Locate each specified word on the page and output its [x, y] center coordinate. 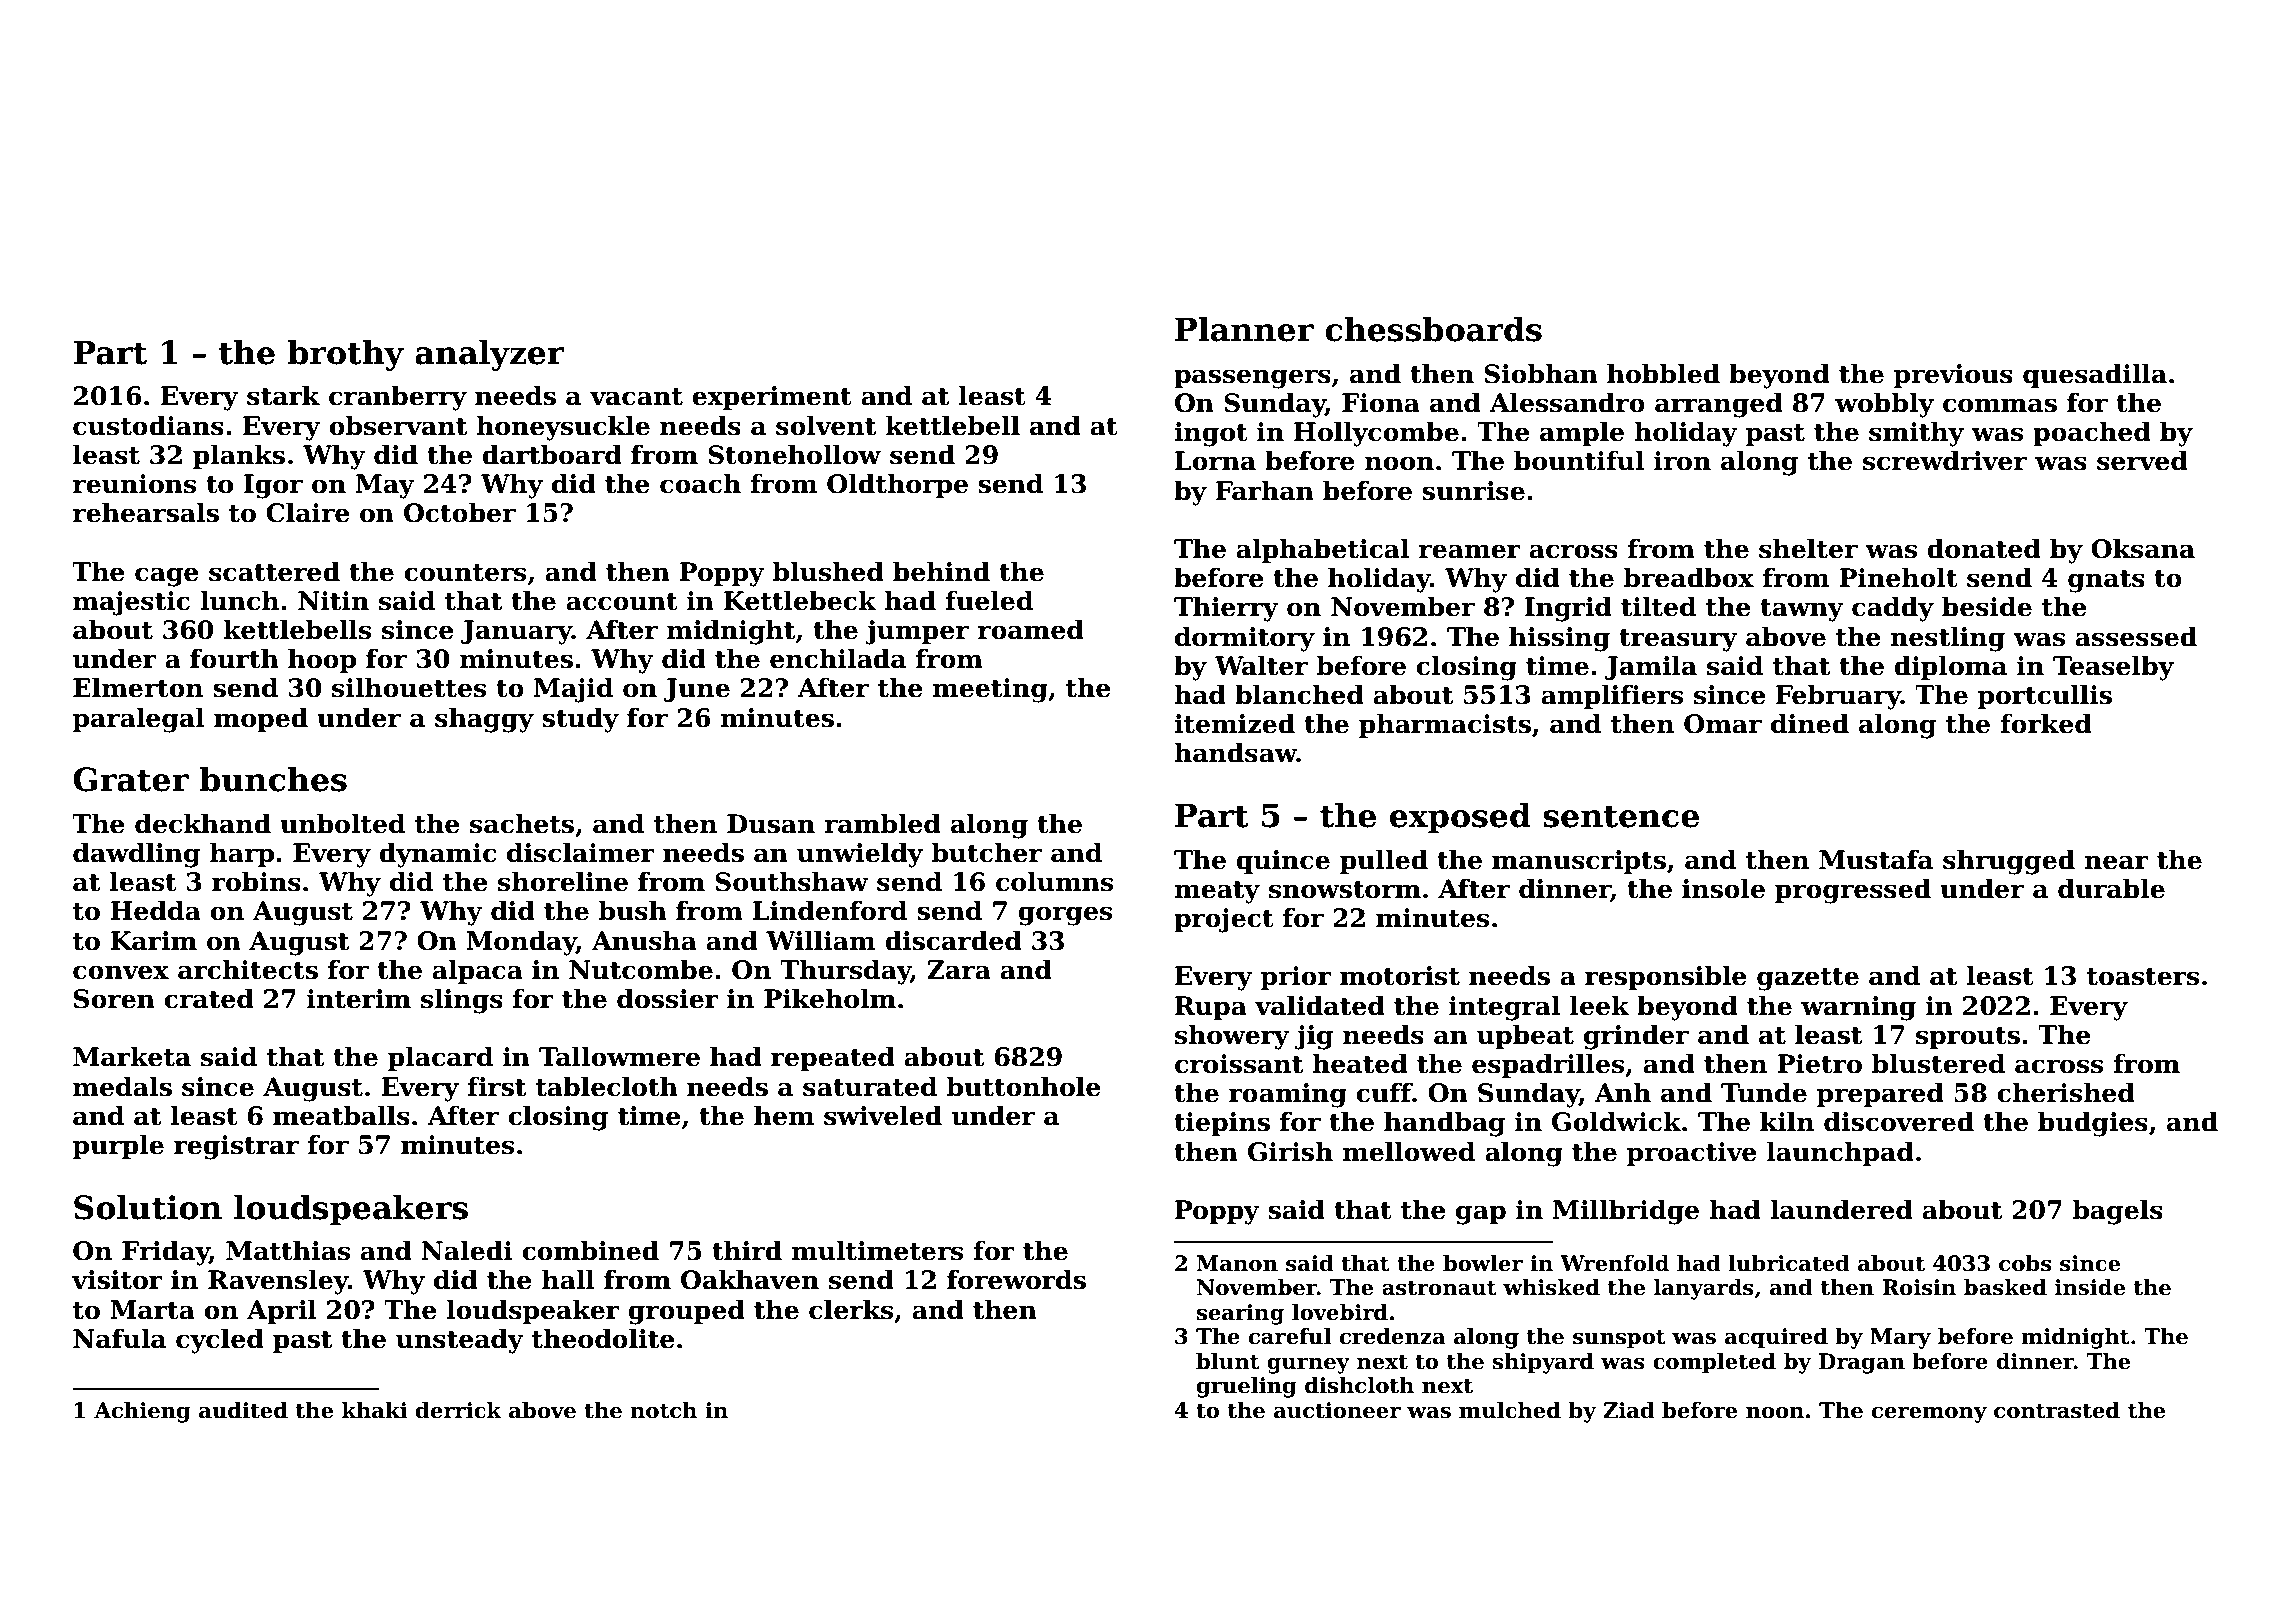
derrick [459, 1410]
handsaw [1235, 752]
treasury [1678, 640]
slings [462, 1001]
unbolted [342, 823]
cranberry [398, 398]
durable [2111, 888]
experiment [772, 398]
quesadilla [2095, 375]
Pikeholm [830, 998]
